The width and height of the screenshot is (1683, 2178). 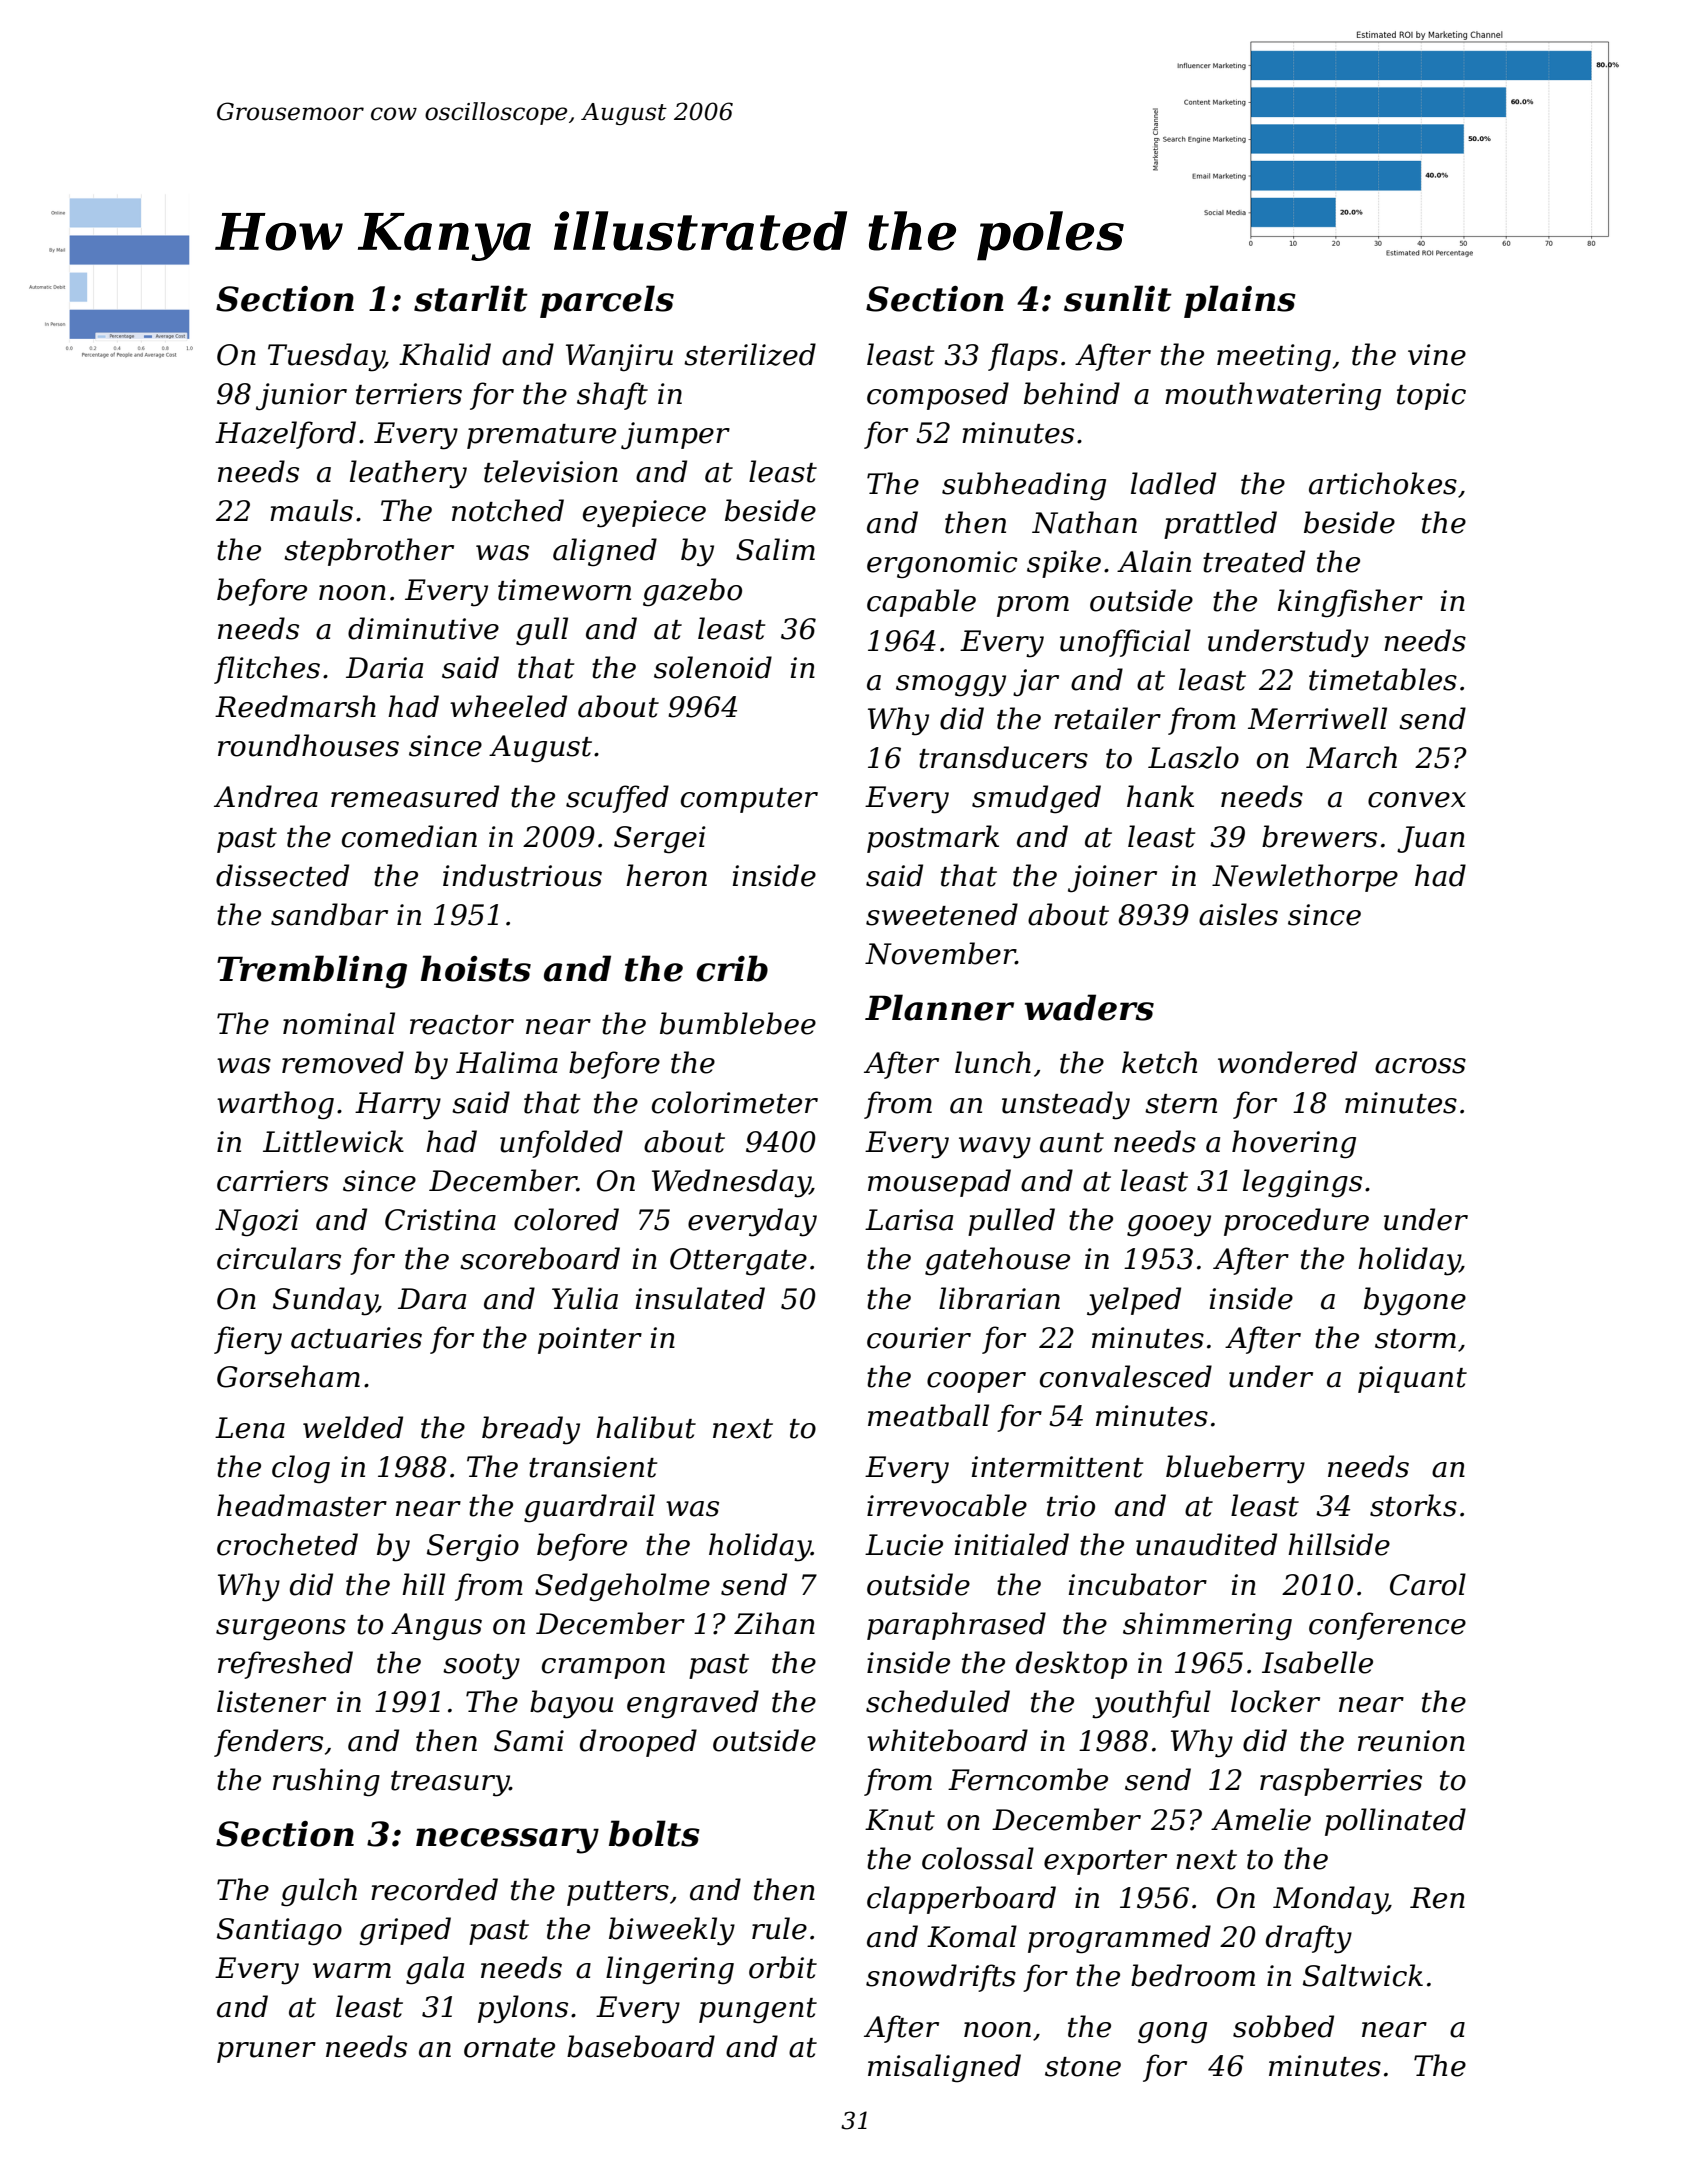 What do you see at coordinates (939, 1007) in the screenshot?
I see `Planner` at bounding box center [939, 1007].
